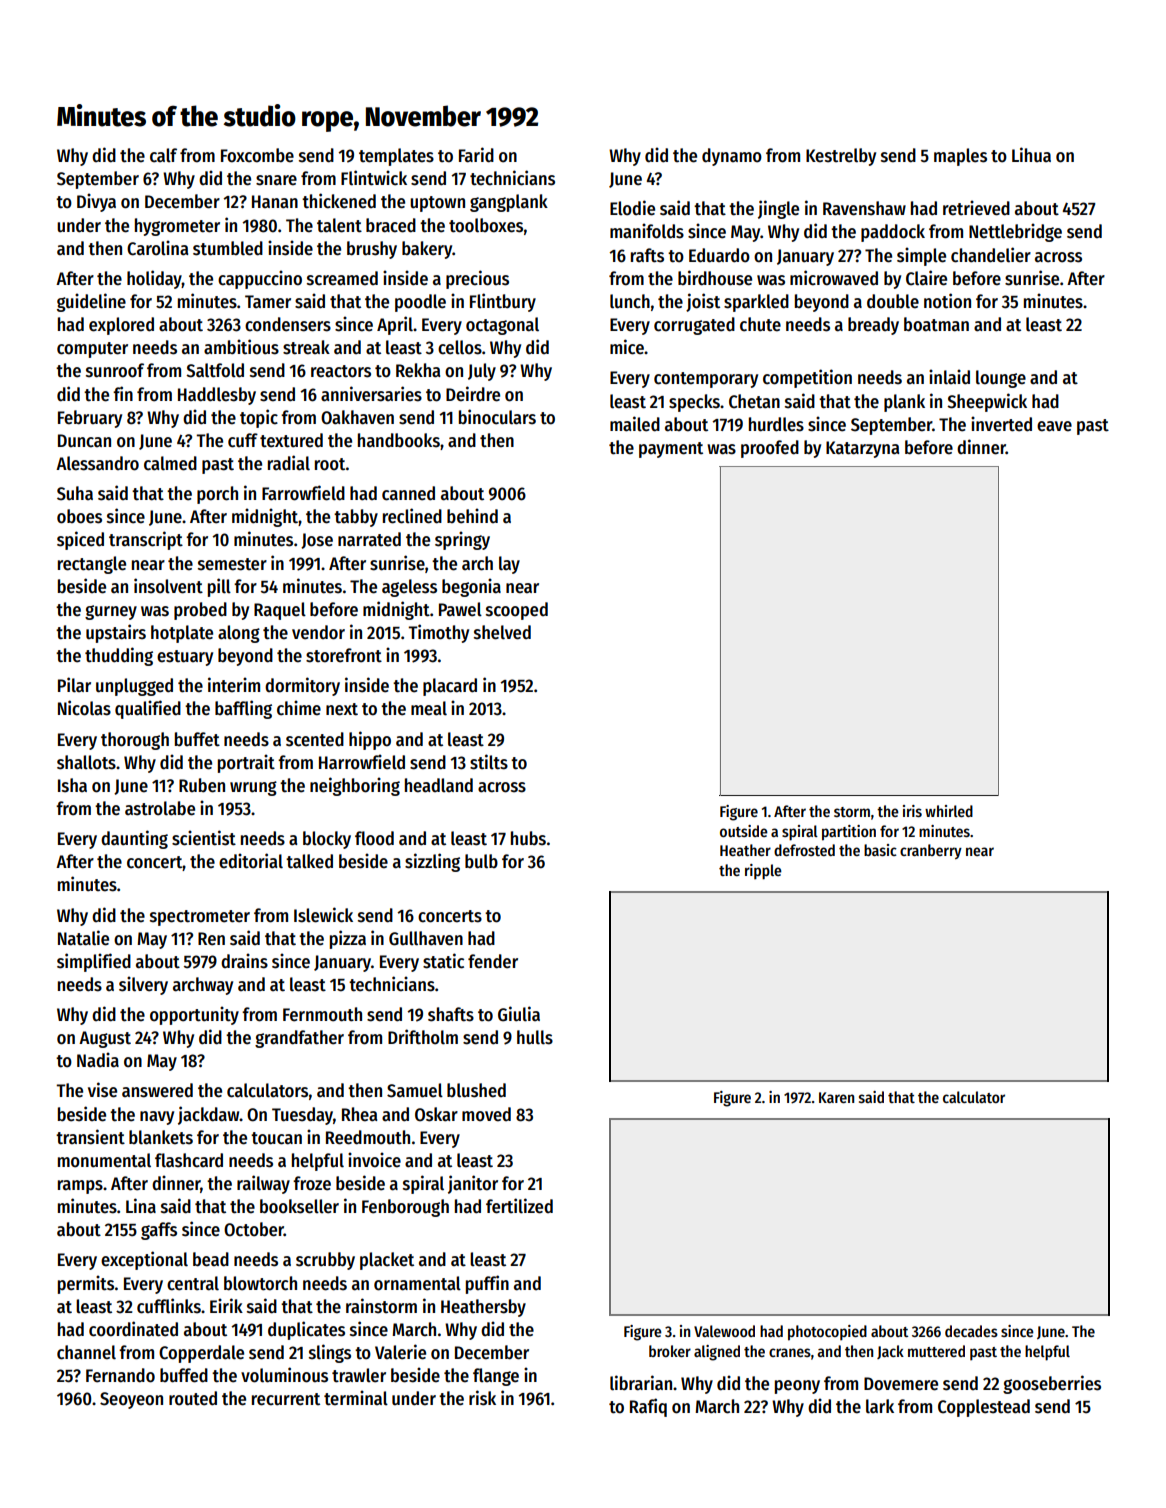  I want to click on decades, so click(971, 1331).
